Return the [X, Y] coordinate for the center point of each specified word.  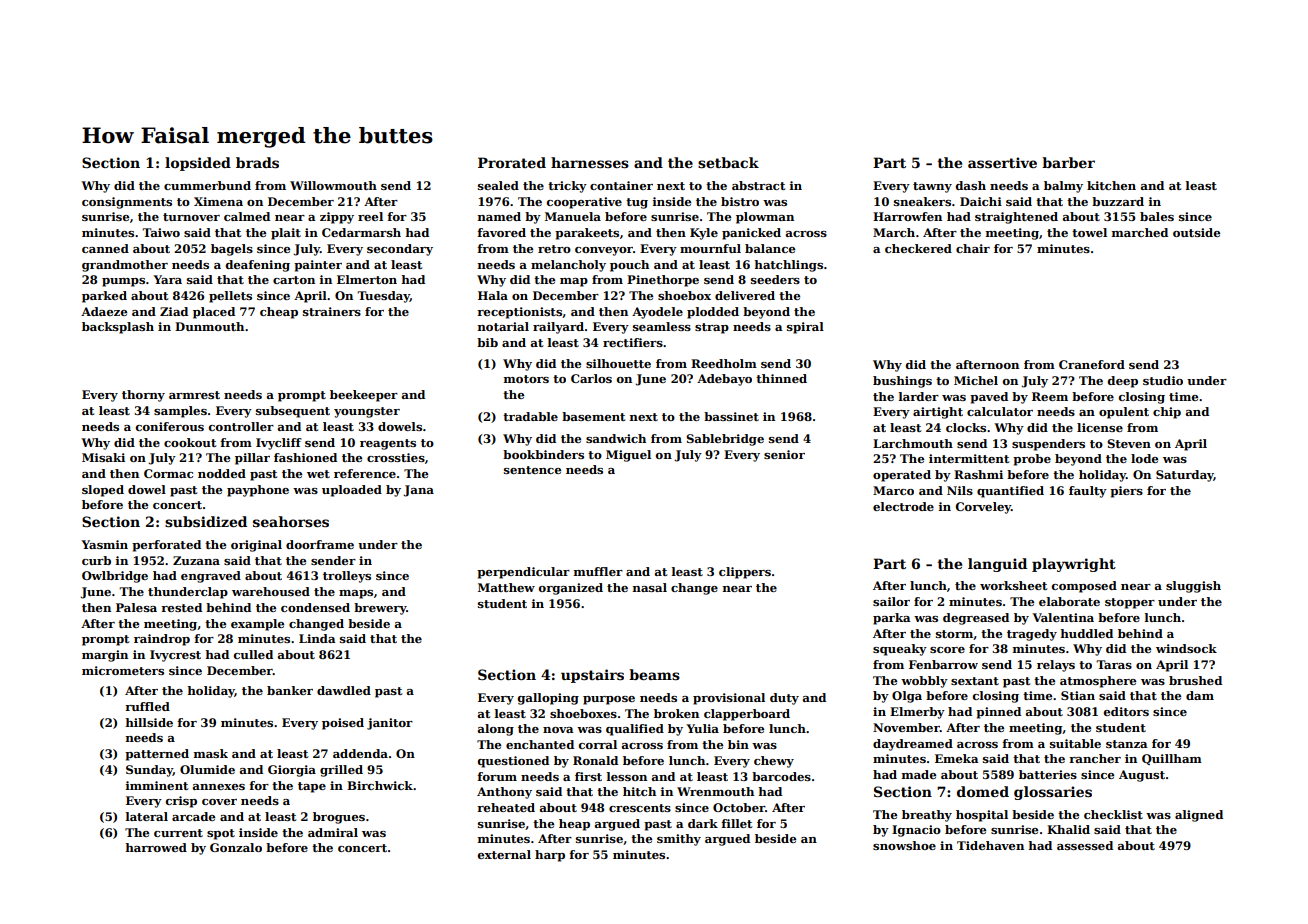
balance [770, 248]
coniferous [170, 426]
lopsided [198, 164]
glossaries [1053, 793]
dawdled [344, 690]
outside [1196, 232]
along [496, 730]
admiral [333, 832]
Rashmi [978, 474]
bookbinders [543, 454]
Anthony [504, 793]
